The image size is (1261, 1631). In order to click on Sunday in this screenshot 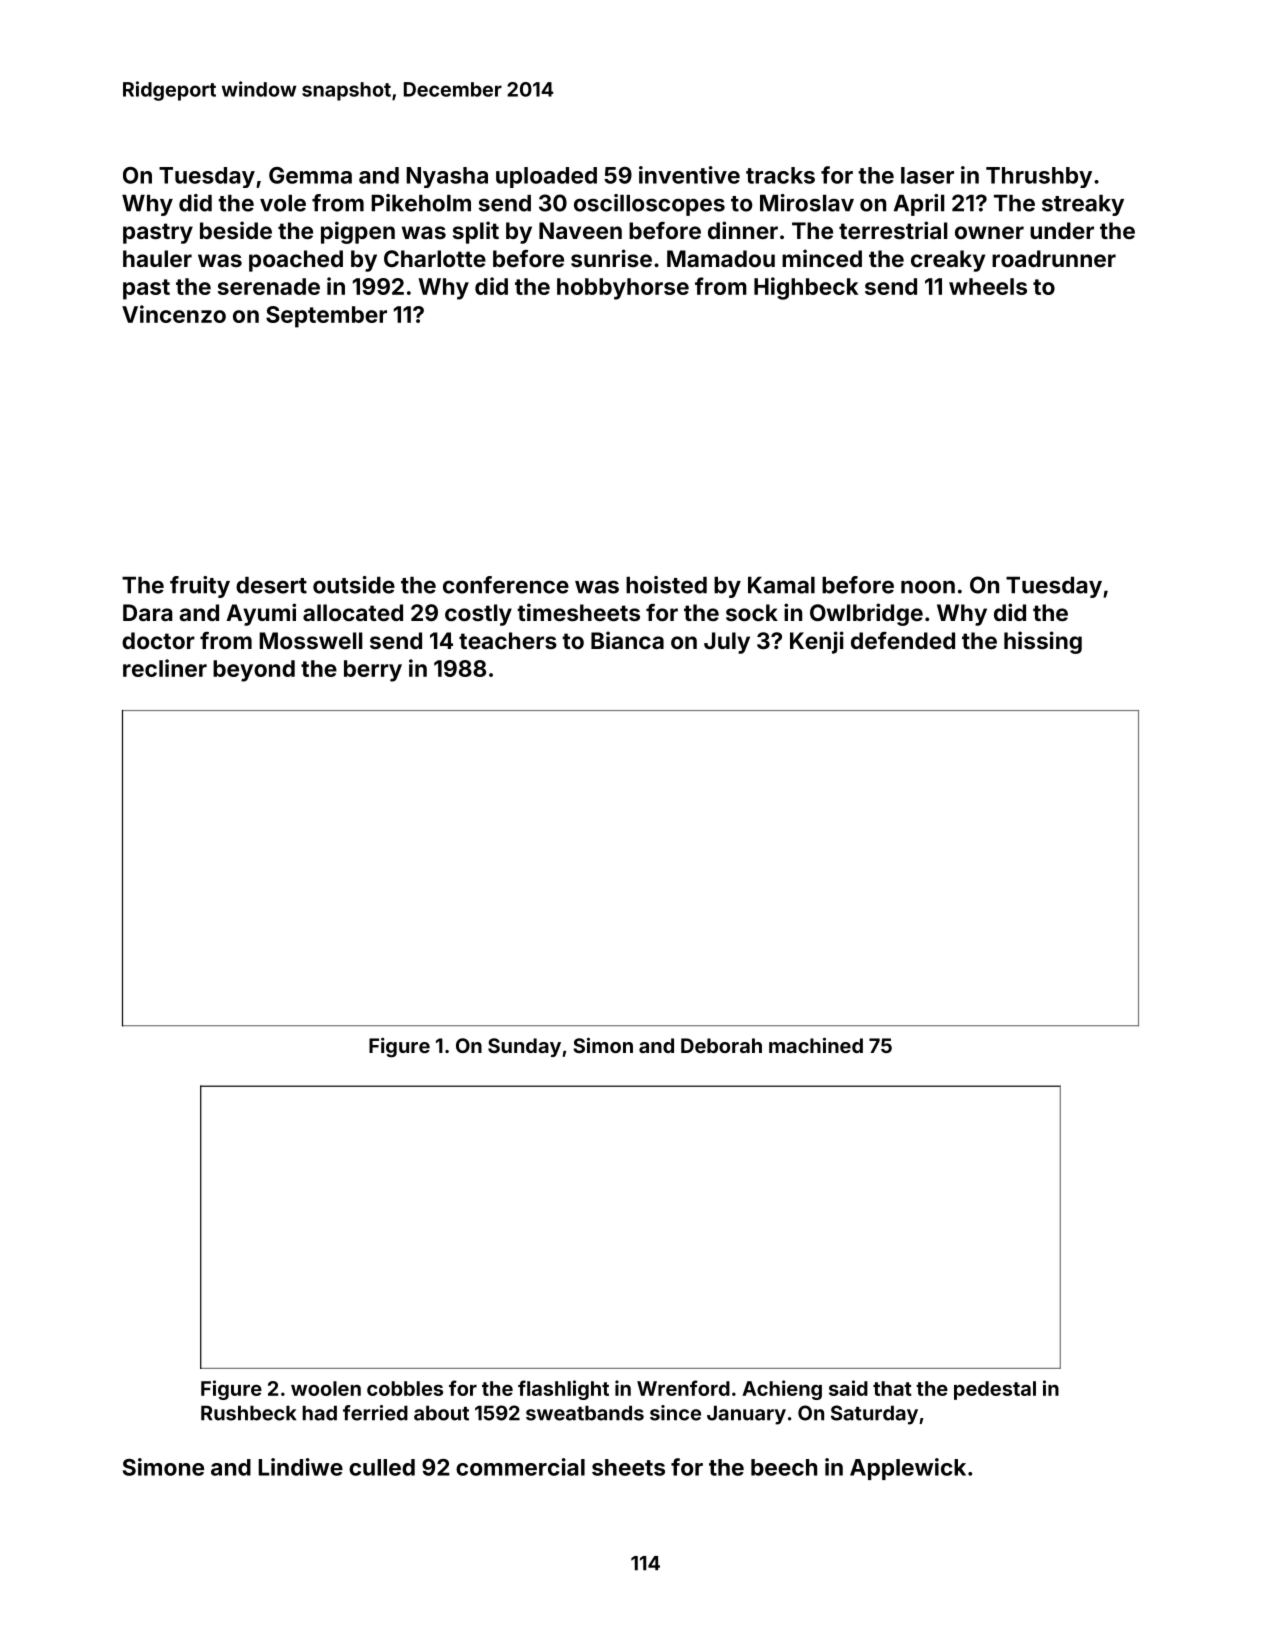, I will do `click(524, 1047)`.
